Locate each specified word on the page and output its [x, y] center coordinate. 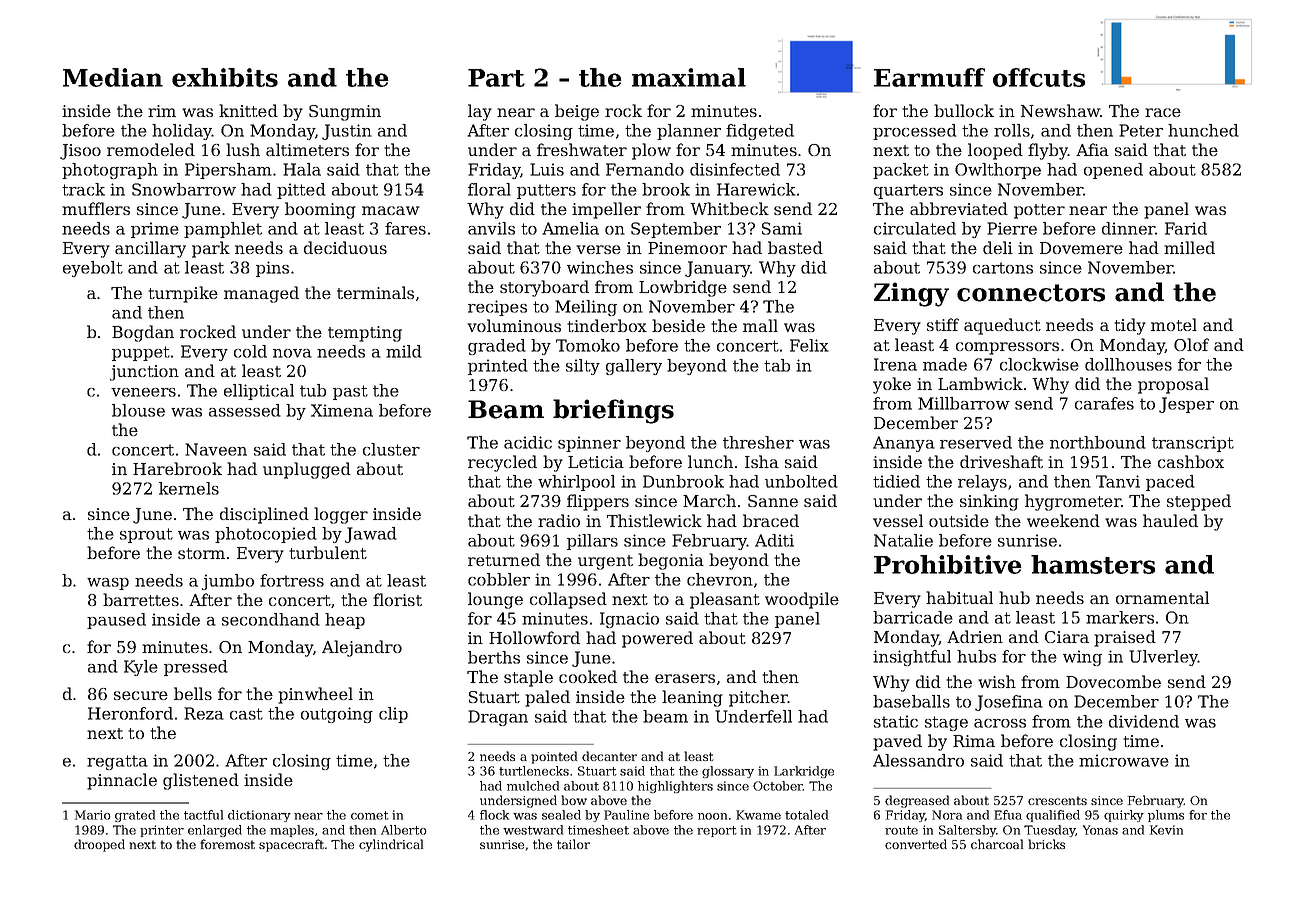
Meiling [586, 308]
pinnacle [122, 781]
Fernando [645, 169]
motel [1174, 324]
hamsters [1093, 564]
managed [261, 294]
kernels [189, 488]
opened [1113, 171]
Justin [347, 132]
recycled [502, 463]
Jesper [1186, 405]
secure [141, 695]
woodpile [802, 600]
